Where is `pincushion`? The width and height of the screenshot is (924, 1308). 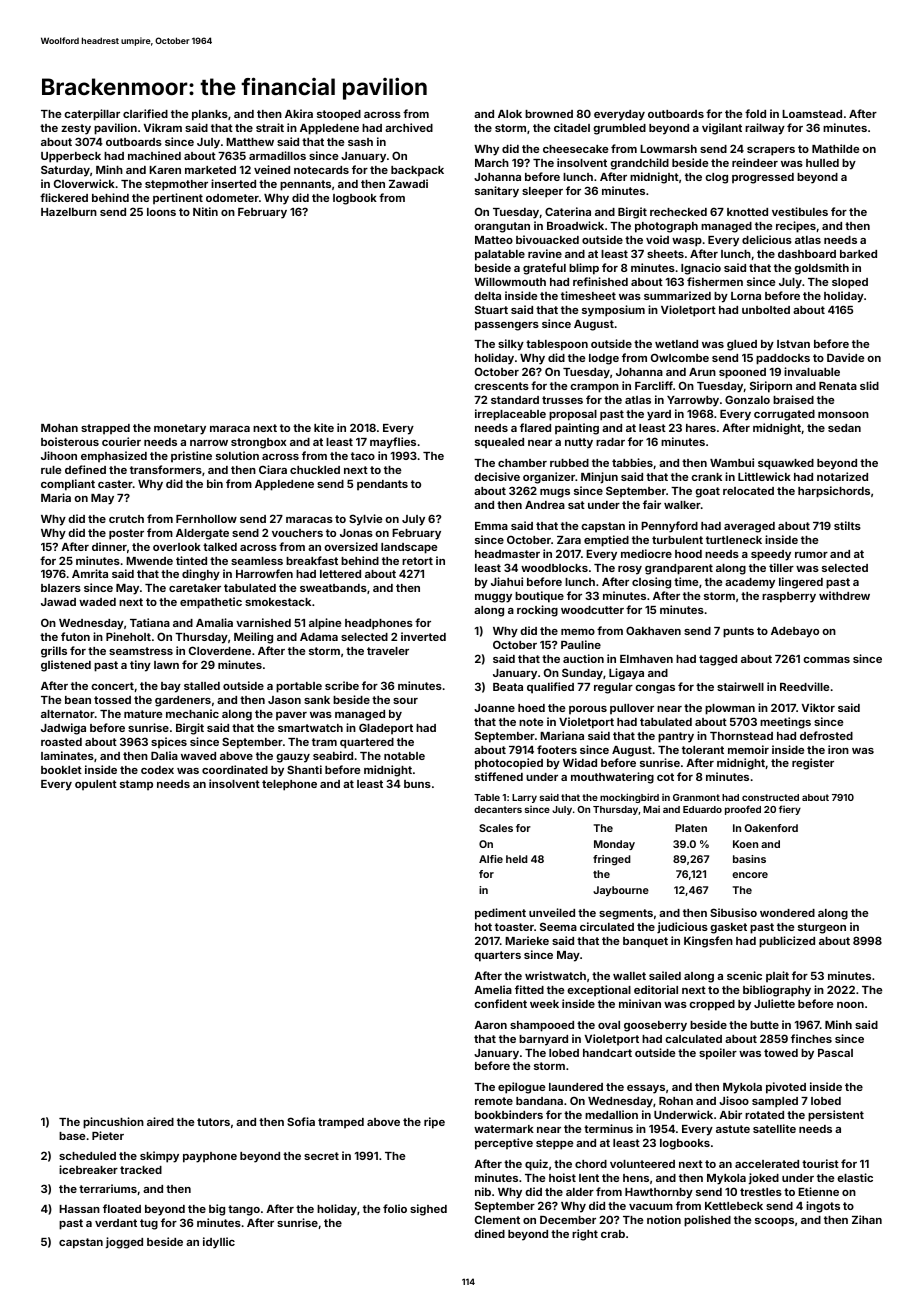 pincushion is located at coordinates (113, 1123).
